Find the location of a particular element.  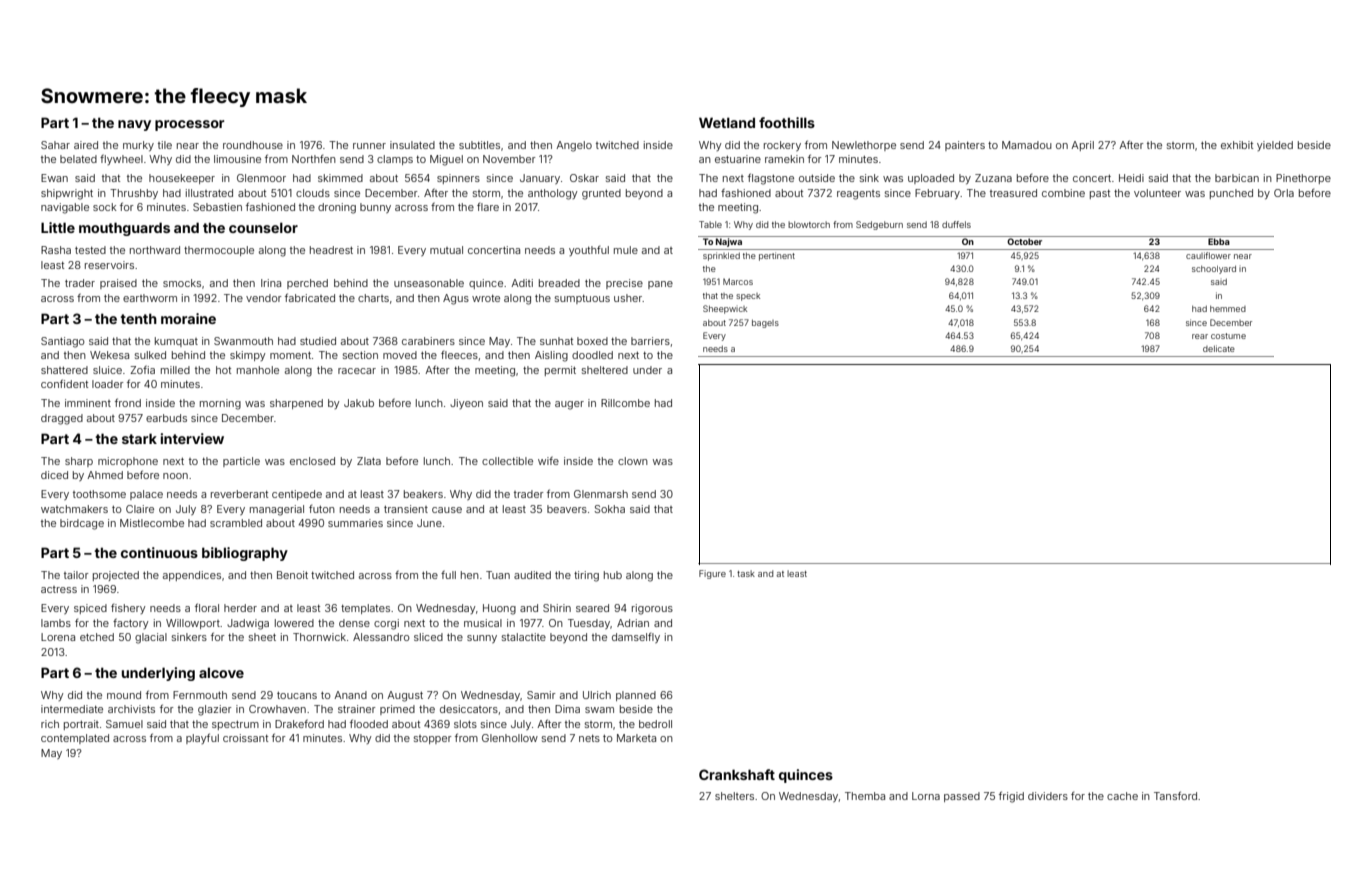

scrambled is located at coordinates (236, 523).
